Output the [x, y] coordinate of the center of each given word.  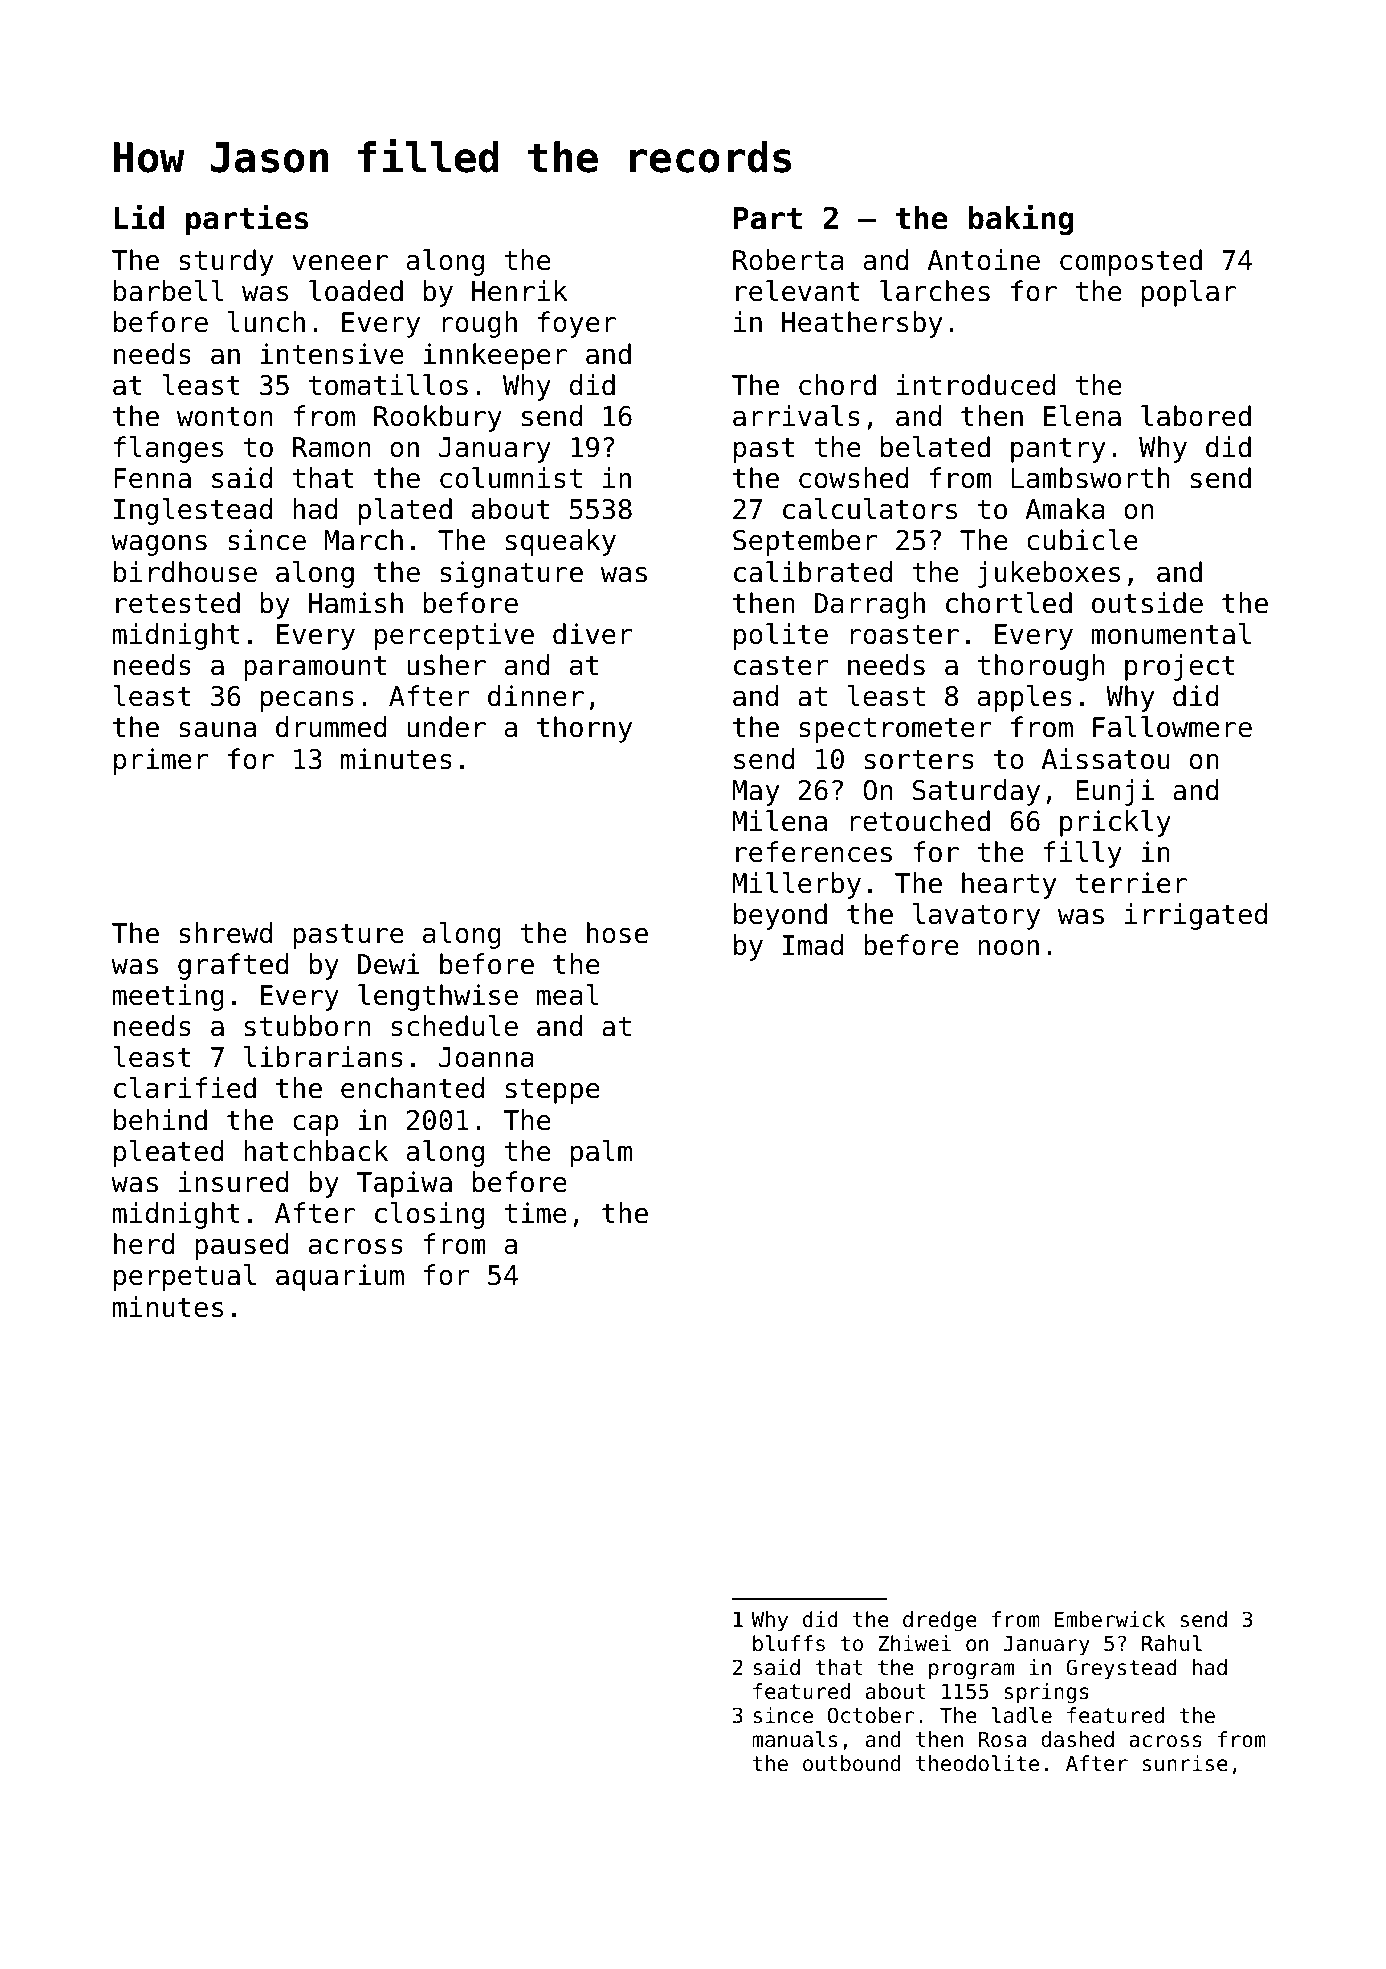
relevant [798, 291]
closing [429, 1215]
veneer [340, 263]
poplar [1189, 293]
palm [601, 1153]
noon [1008, 948]
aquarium [340, 1277]
